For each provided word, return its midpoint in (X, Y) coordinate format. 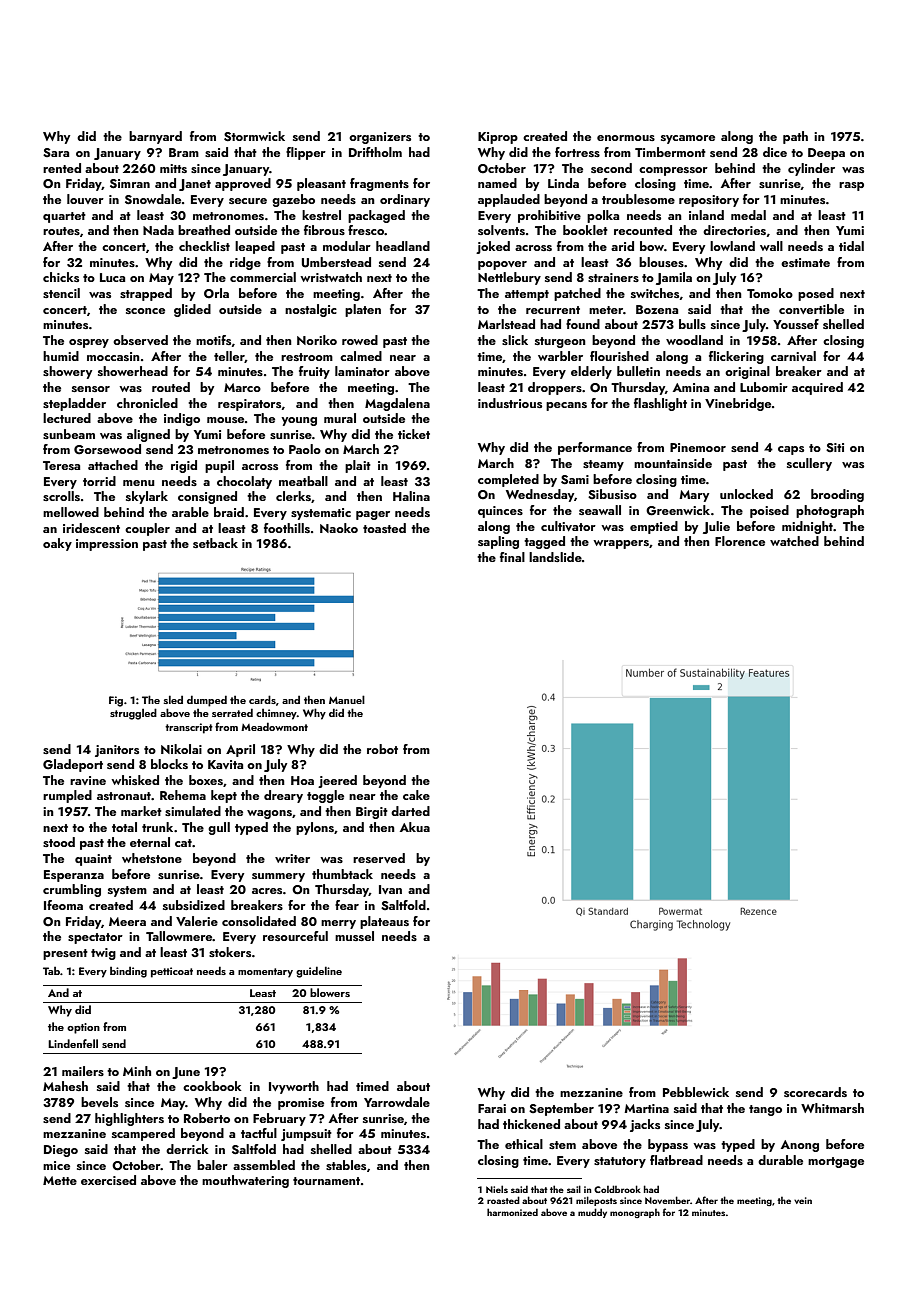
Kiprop (498, 138)
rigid (184, 466)
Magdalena (397, 404)
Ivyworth (294, 1087)
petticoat (172, 972)
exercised (108, 1180)
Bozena (657, 309)
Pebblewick (696, 1092)
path (795, 137)
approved (243, 184)
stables (346, 1165)
